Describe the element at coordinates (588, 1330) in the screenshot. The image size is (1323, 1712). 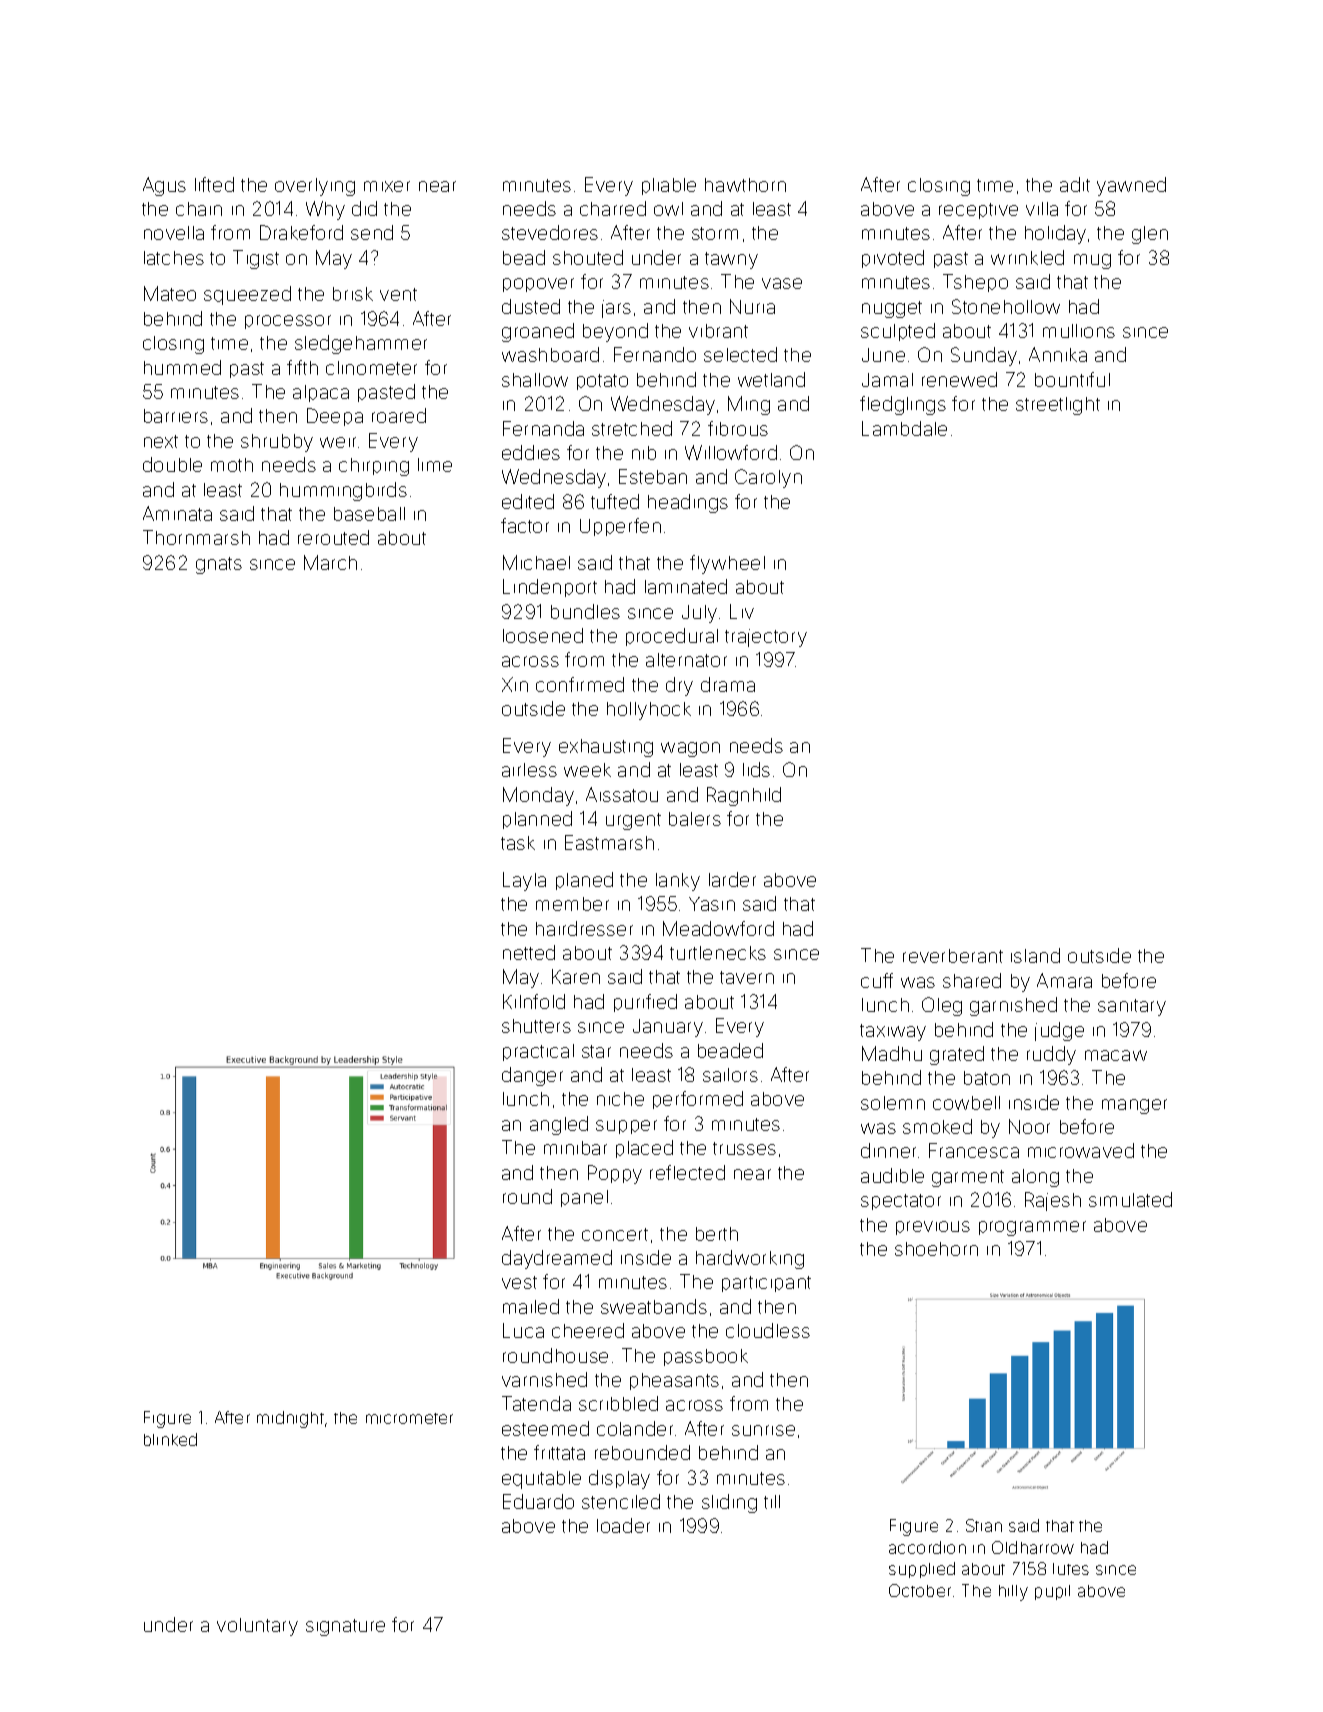
I see `cheered` at that location.
